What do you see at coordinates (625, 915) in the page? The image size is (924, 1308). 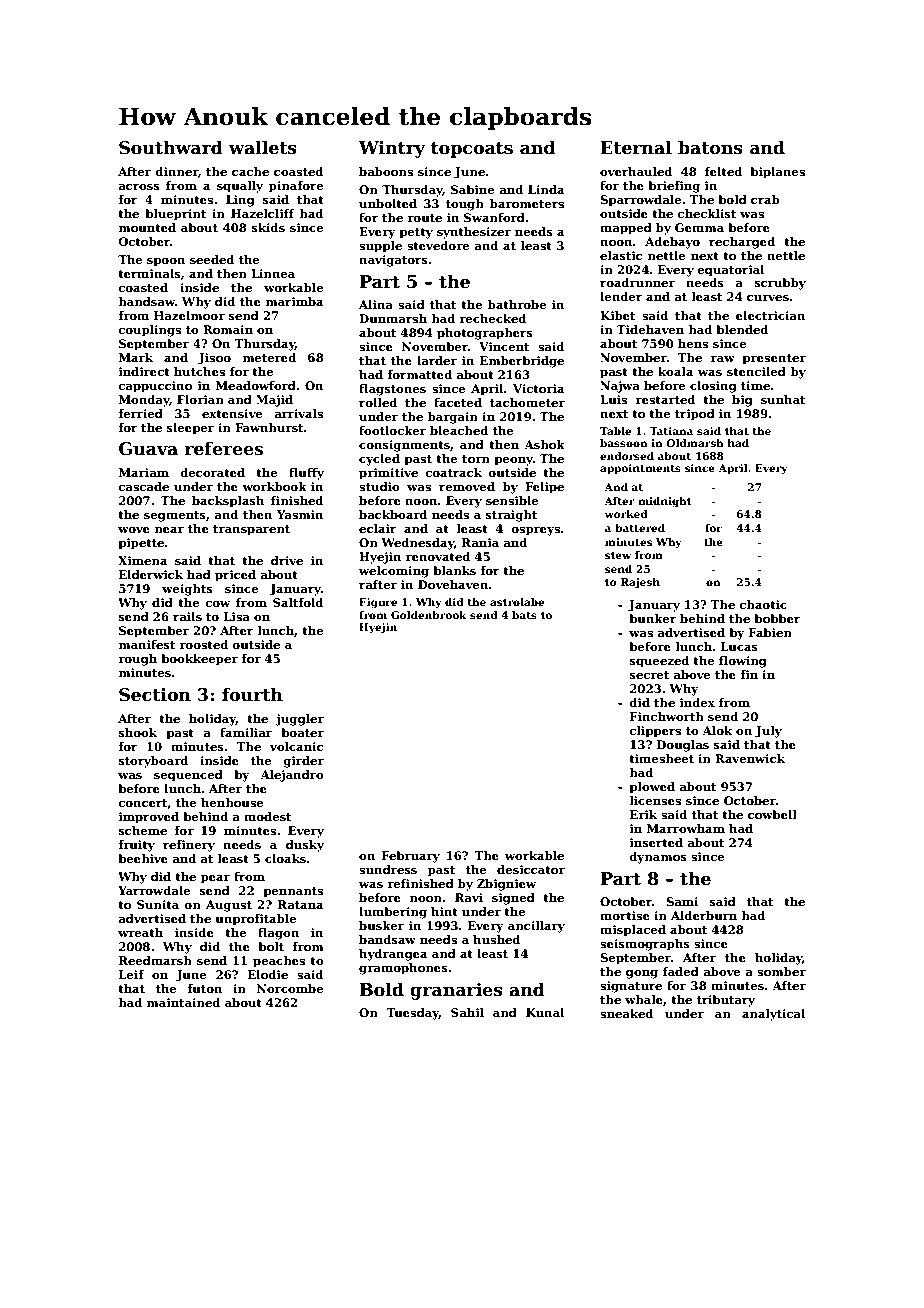 I see `mortise` at bounding box center [625, 915].
